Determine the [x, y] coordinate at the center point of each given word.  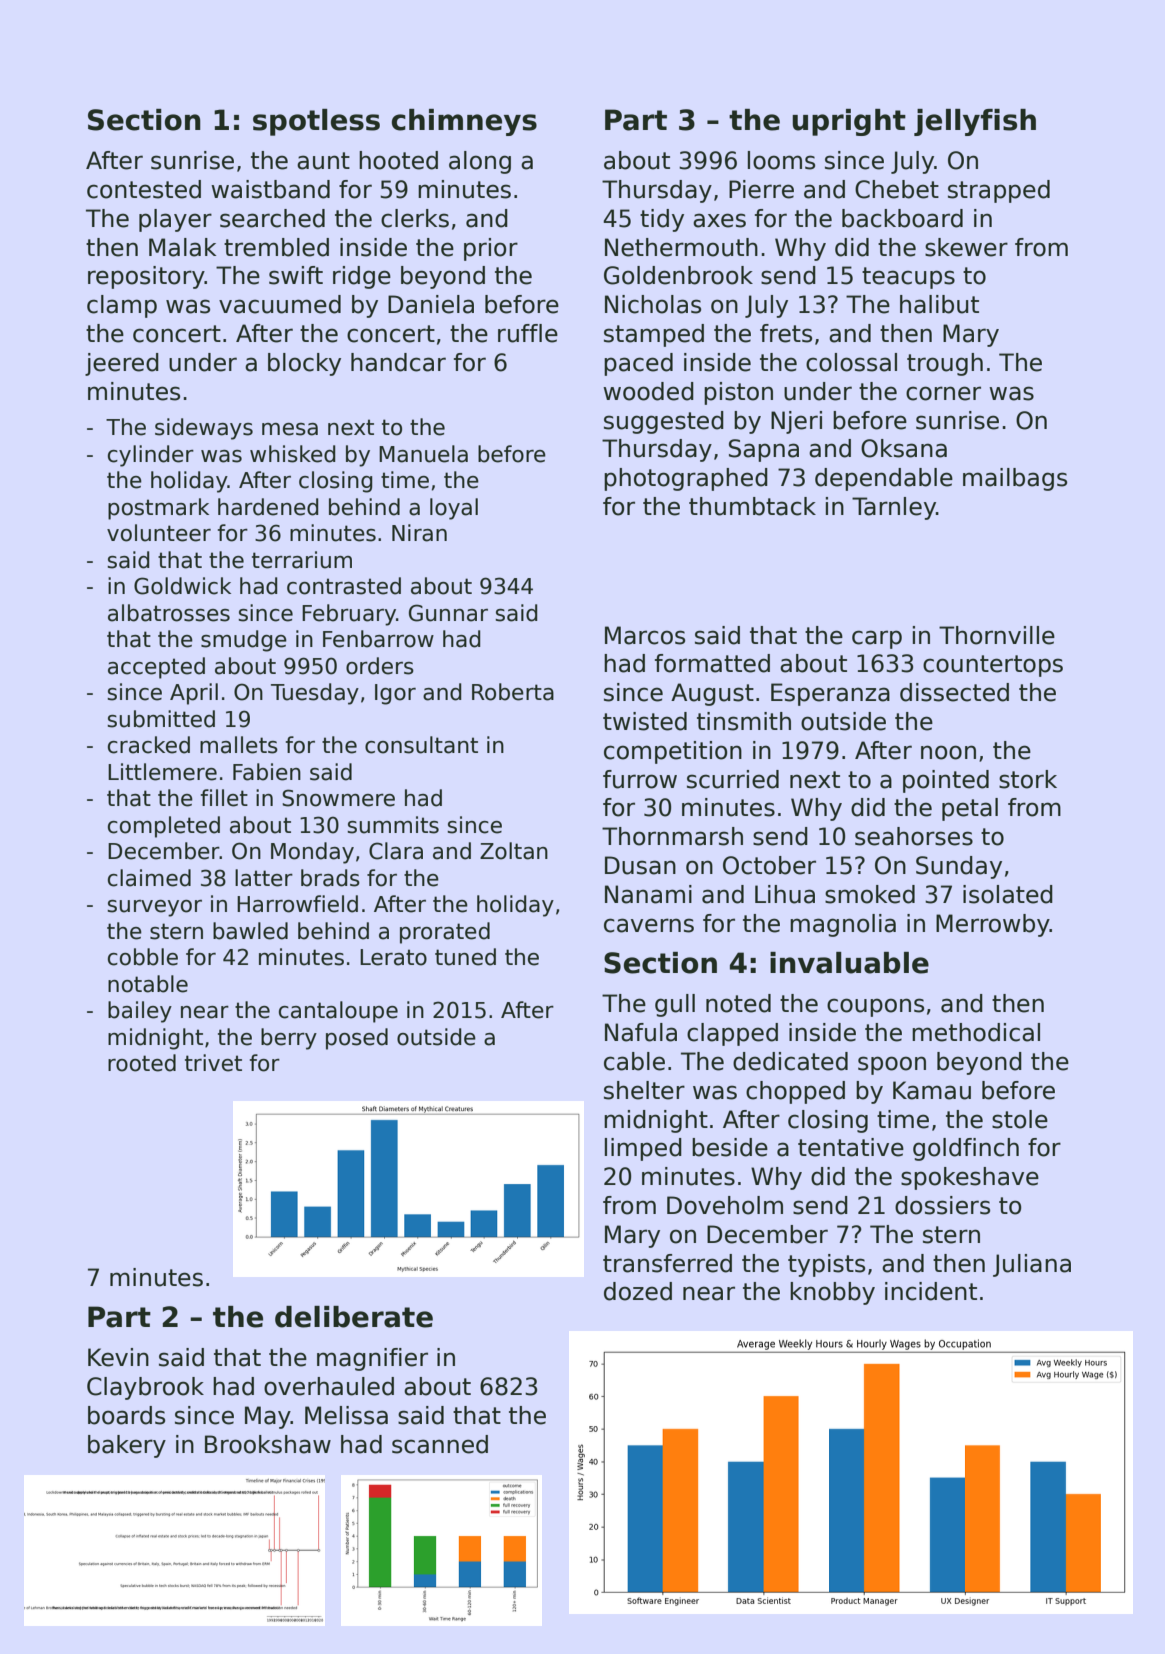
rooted [142, 1063]
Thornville [997, 635]
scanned [440, 1444]
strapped [999, 191]
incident [931, 1291]
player [175, 220]
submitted [161, 719]
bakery [127, 1446]
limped [643, 1149]
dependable [884, 479]
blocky [304, 364]
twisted [645, 721]
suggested [664, 422]
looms [781, 160]
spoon [892, 1065]
